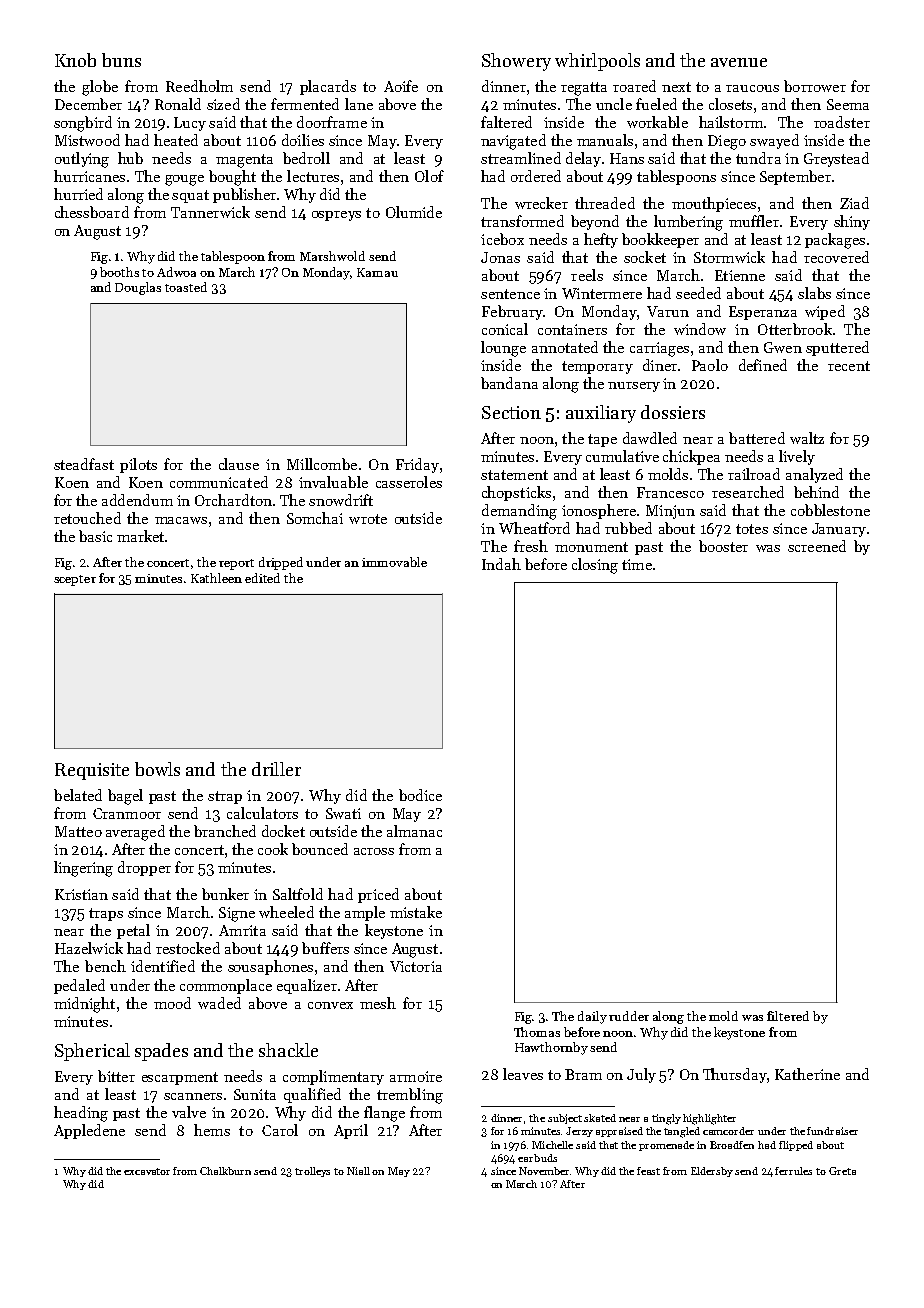 The image size is (924, 1308). I want to click on rudder, so click(629, 1016).
